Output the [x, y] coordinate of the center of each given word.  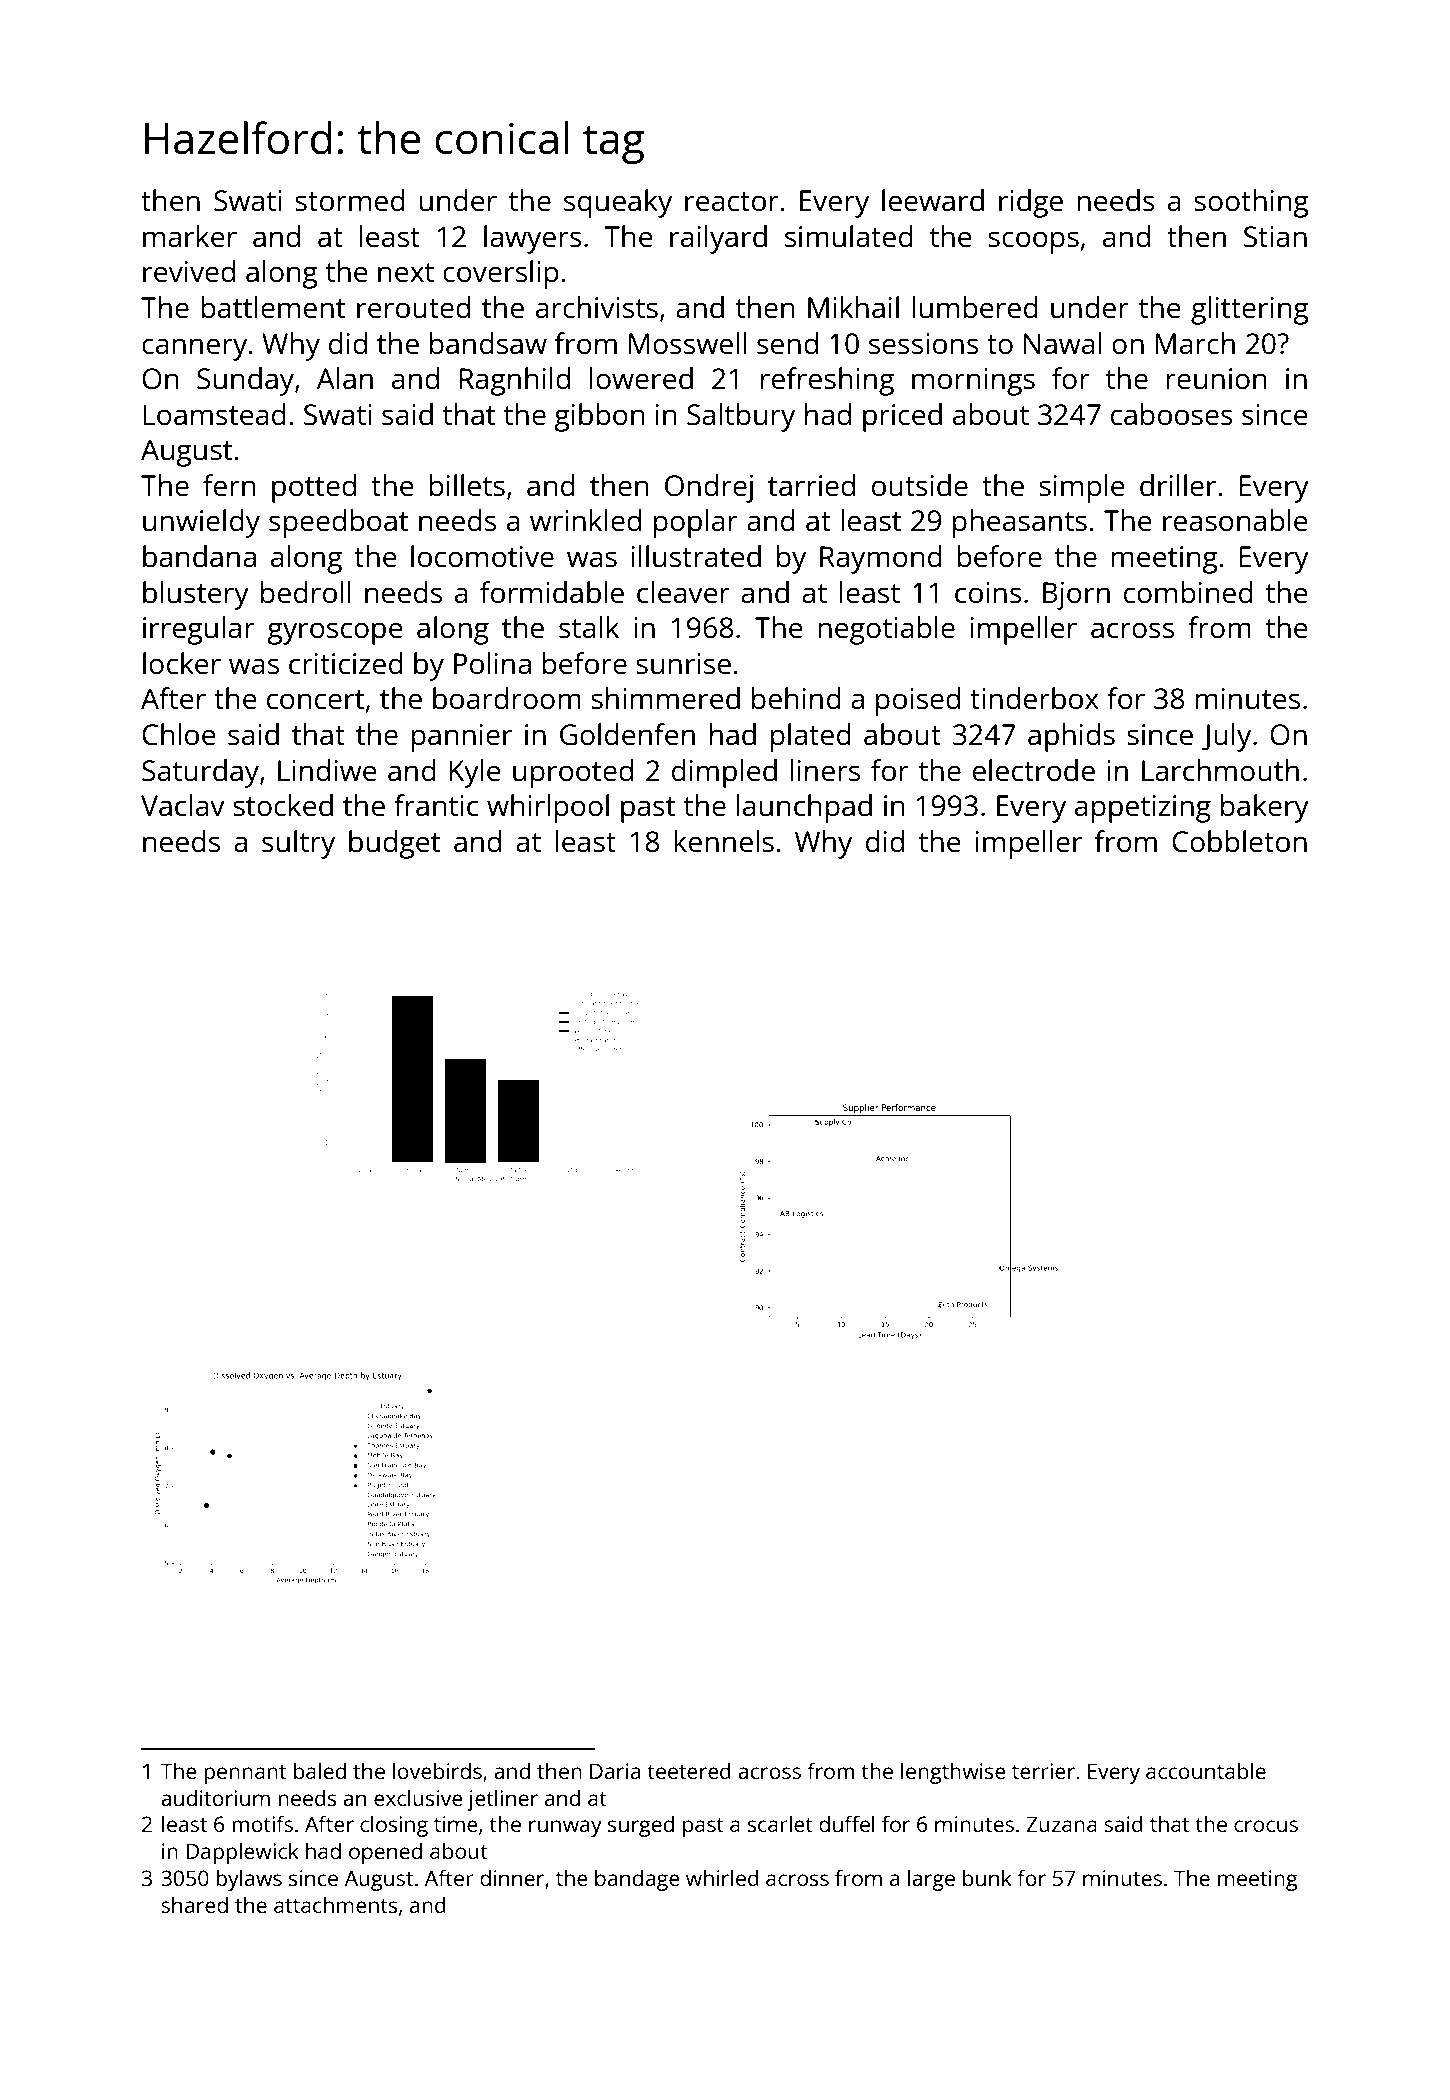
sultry [298, 844]
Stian [1275, 236]
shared [194, 1904]
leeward [933, 200]
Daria [615, 1771]
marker [190, 236]
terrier [1043, 1771]
